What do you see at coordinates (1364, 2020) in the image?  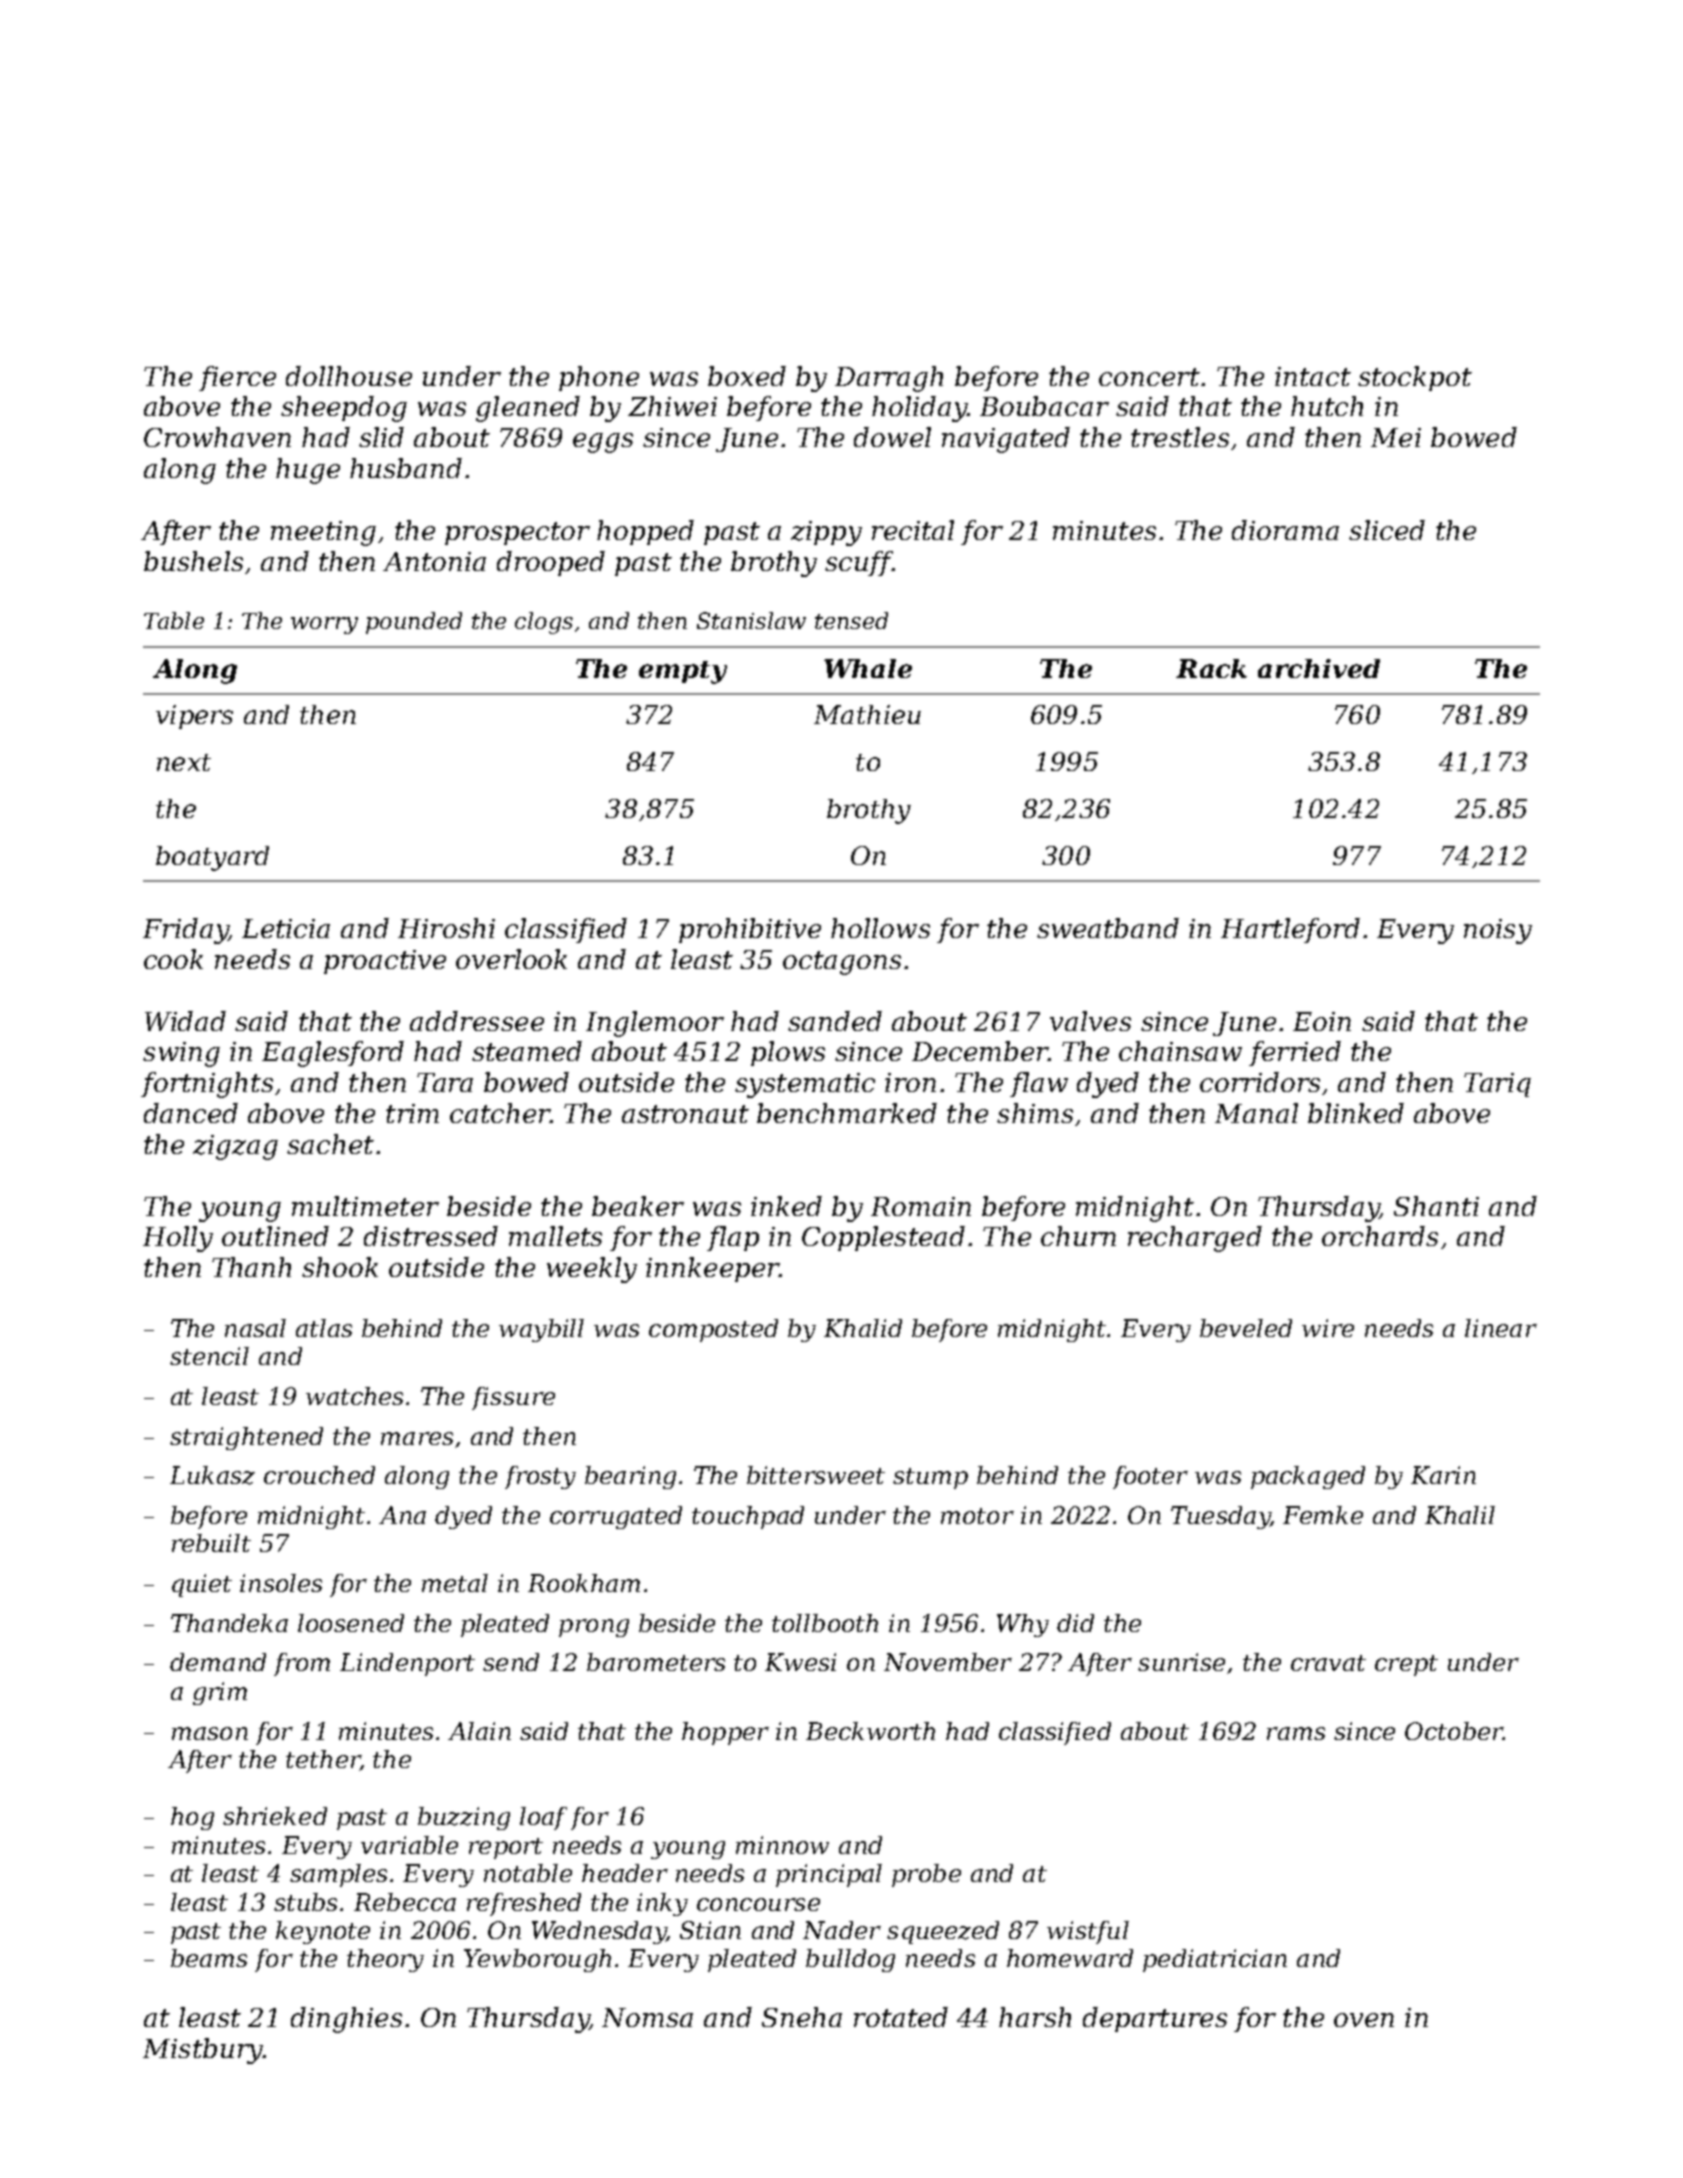 I see `oven` at bounding box center [1364, 2020].
